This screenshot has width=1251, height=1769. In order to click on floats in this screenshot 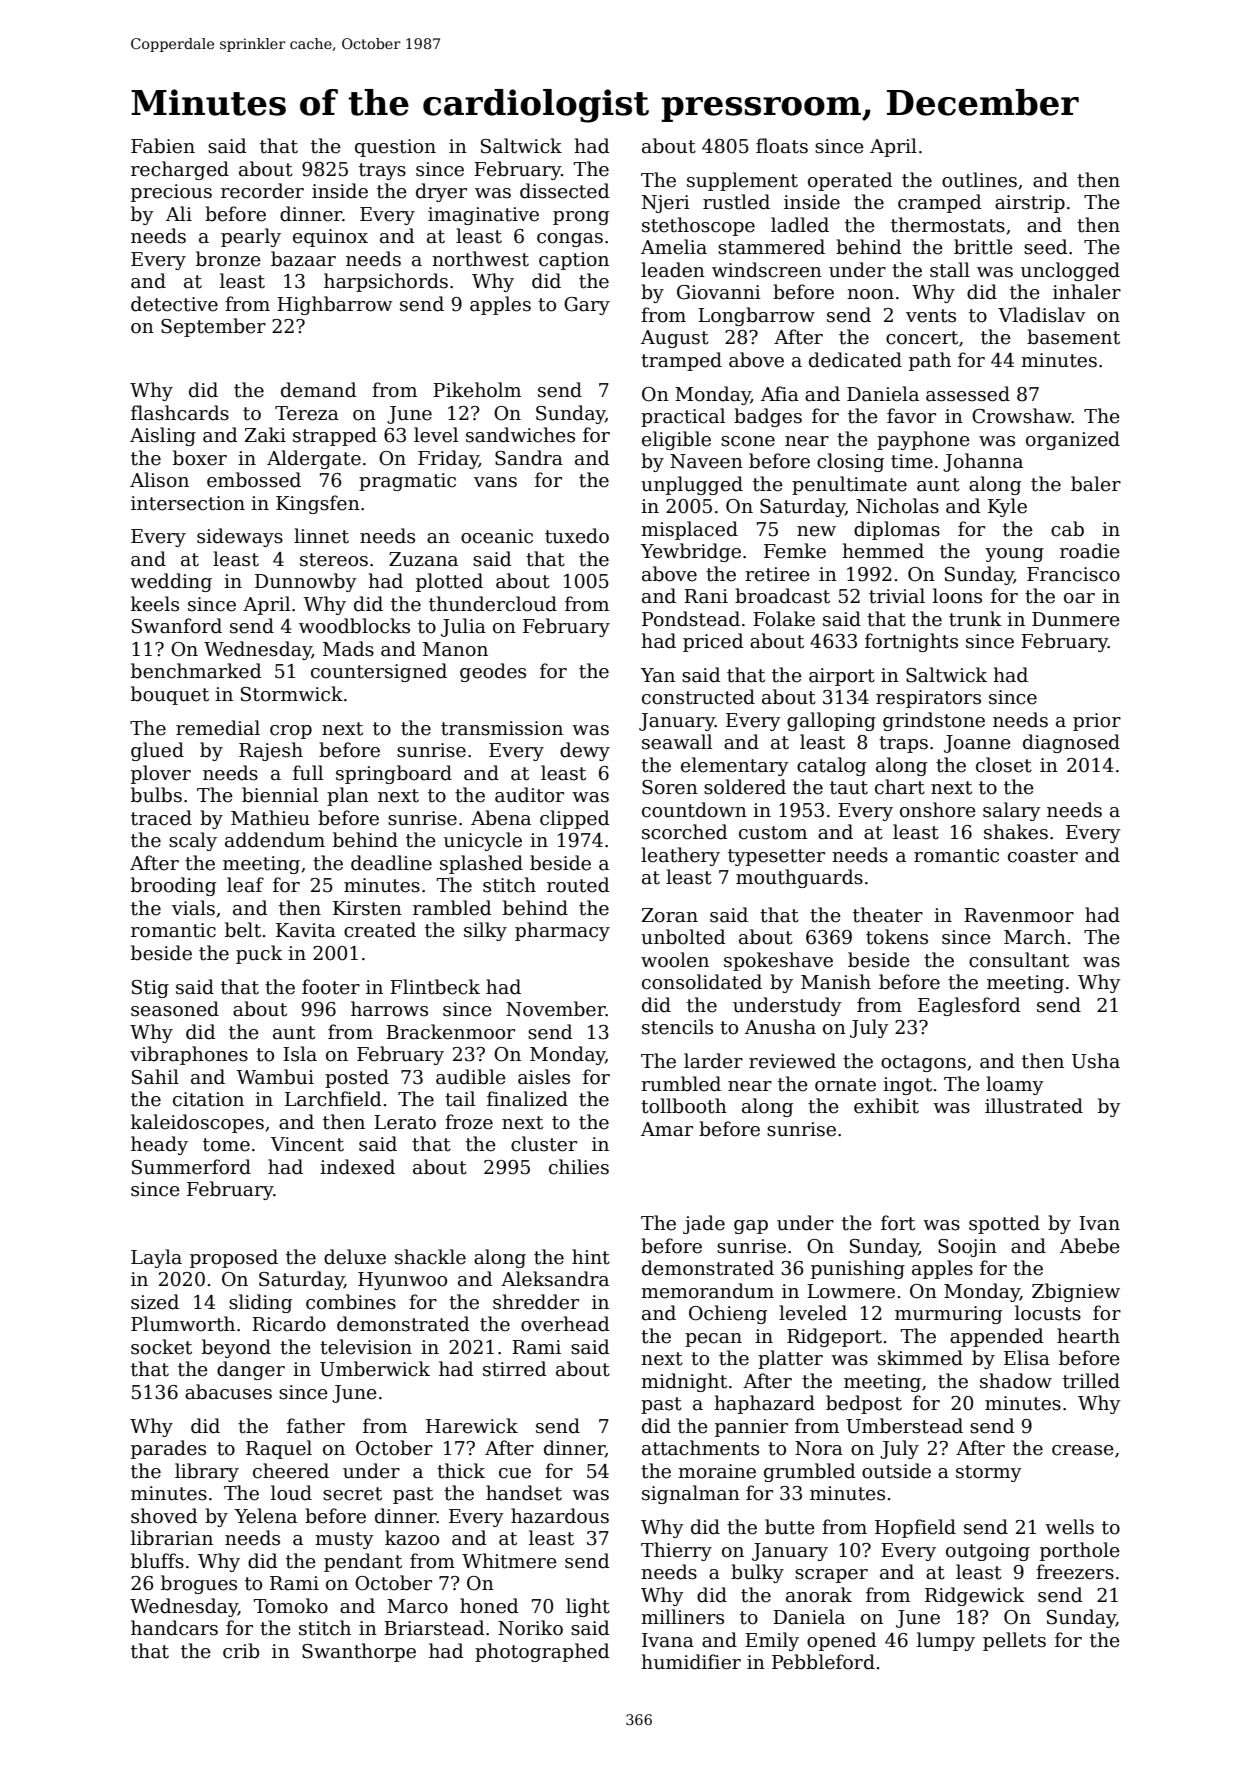, I will do `click(782, 146)`.
